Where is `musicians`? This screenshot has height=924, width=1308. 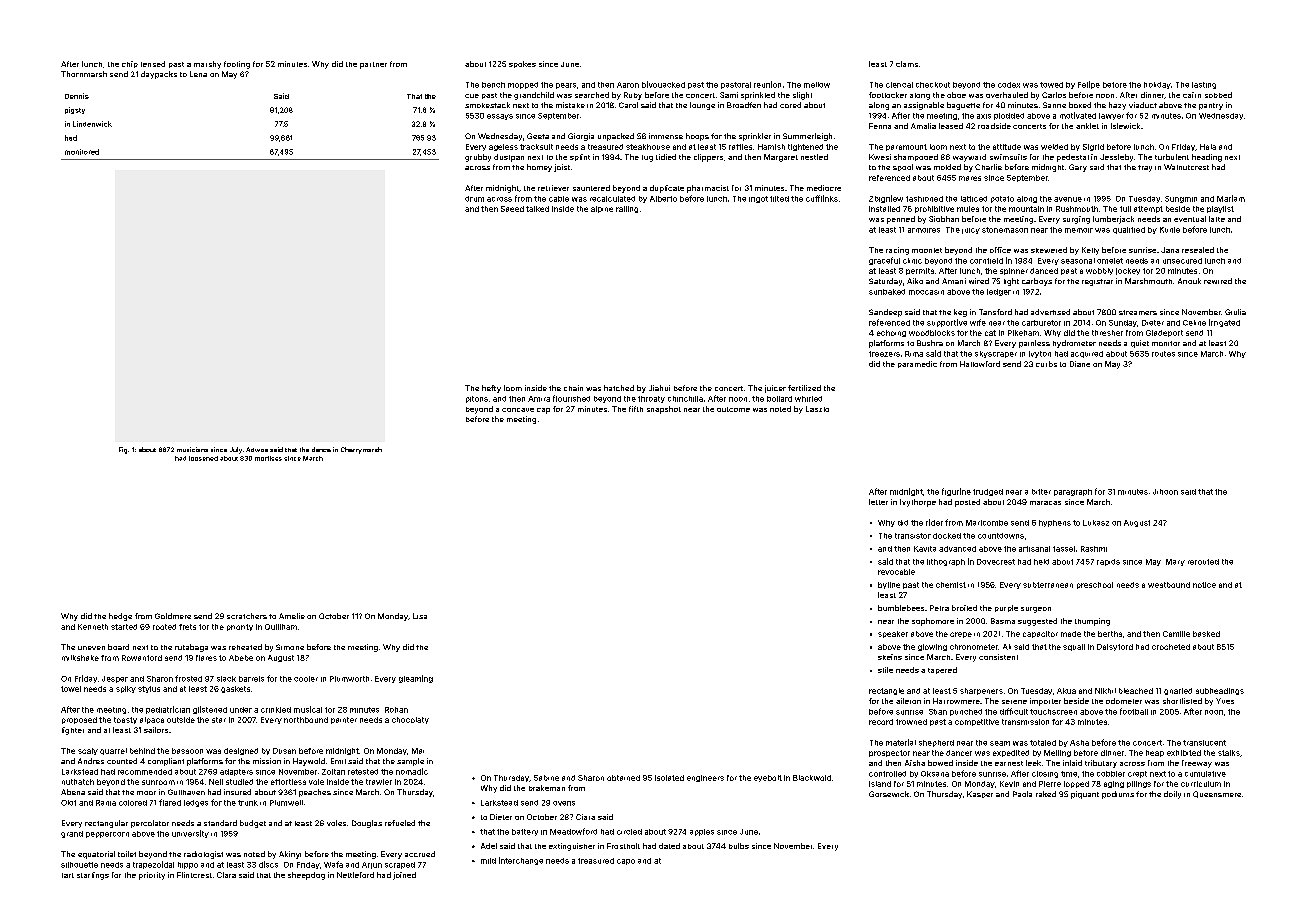
musicians is located at coordinates (192, 449).
